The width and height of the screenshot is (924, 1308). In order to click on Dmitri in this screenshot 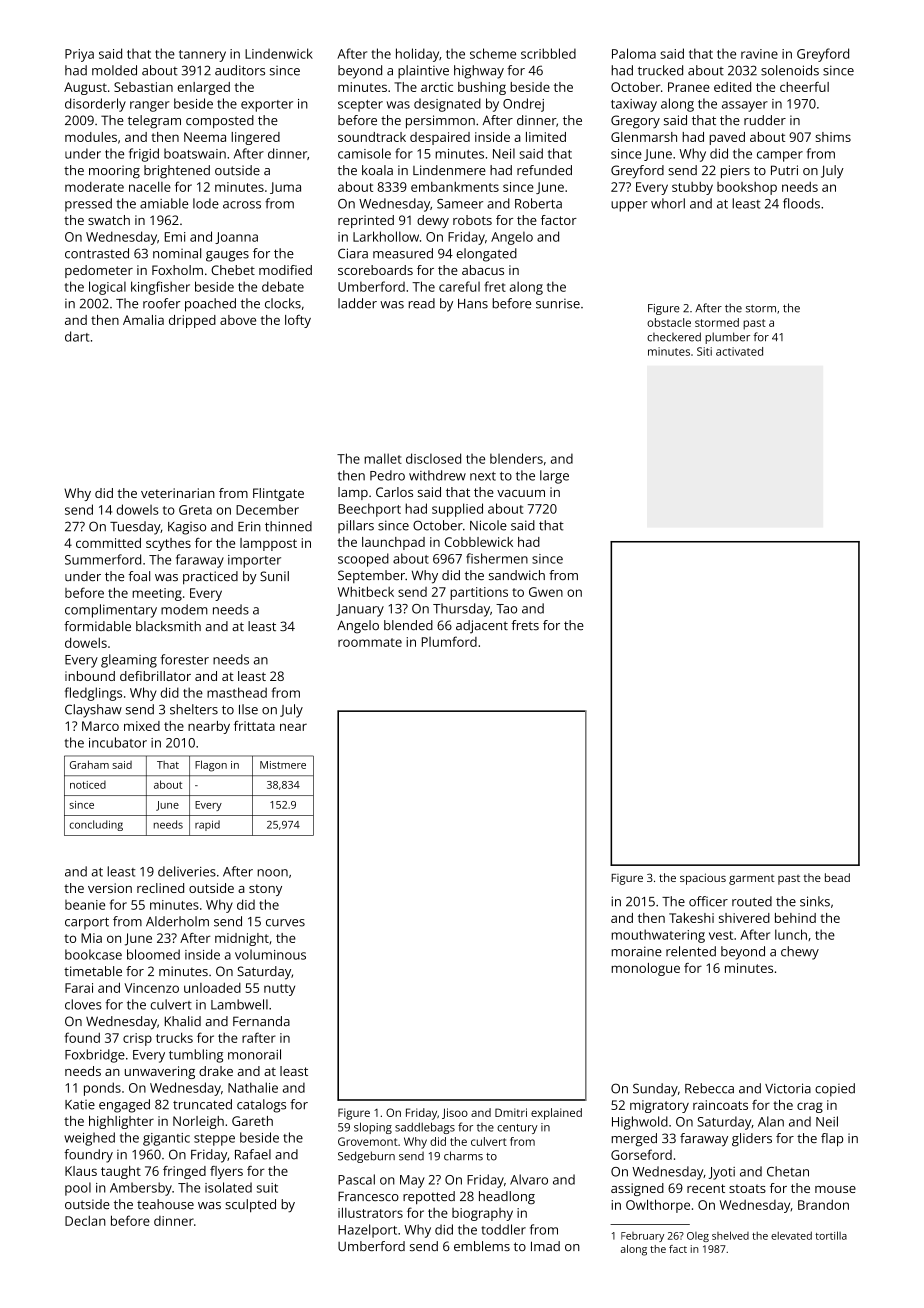, I will do `click(511, 1112)`.
